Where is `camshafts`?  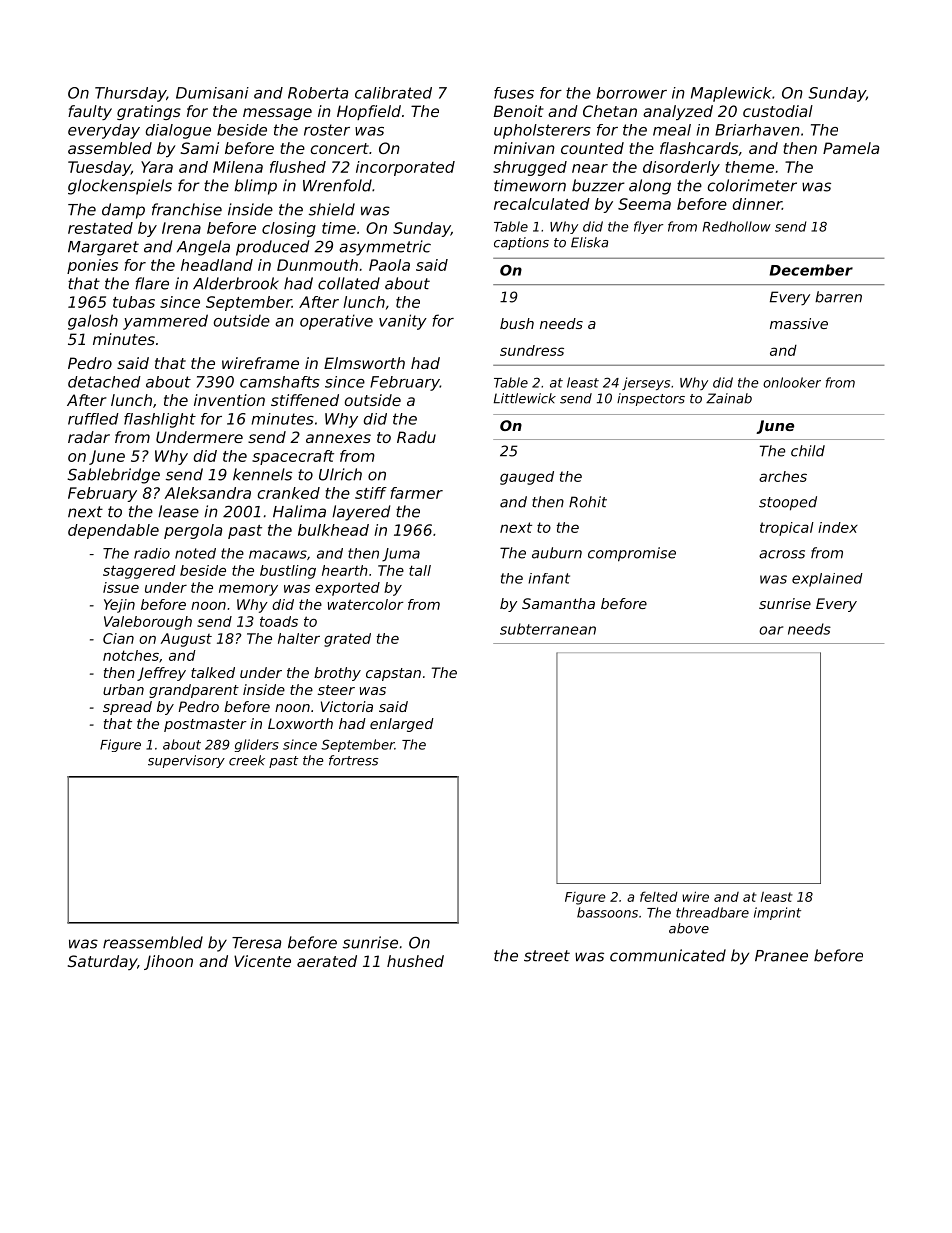
camshafts is located at coordinates (280, 382).
